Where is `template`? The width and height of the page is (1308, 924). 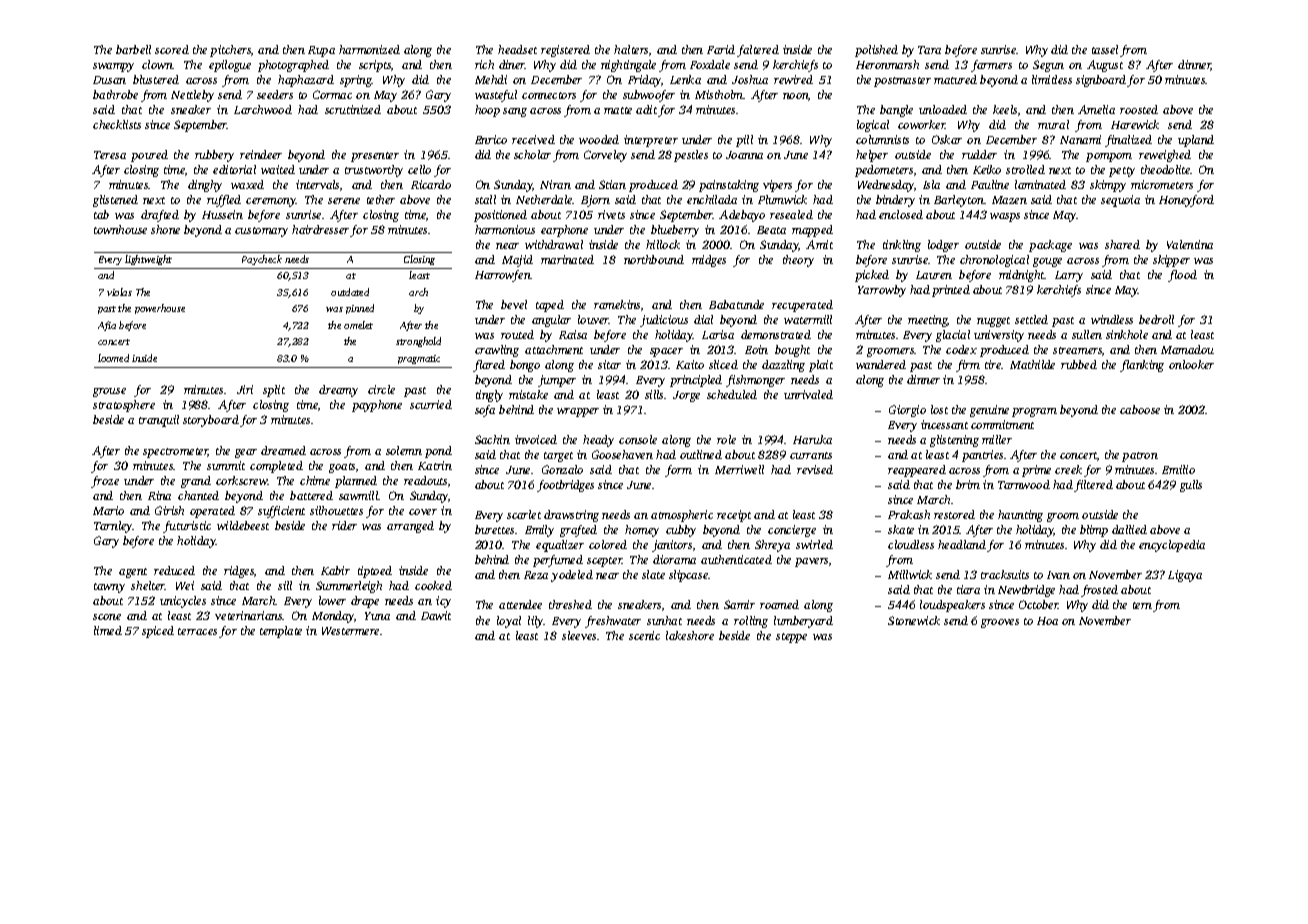 template is located at coordinates (281, 632).
